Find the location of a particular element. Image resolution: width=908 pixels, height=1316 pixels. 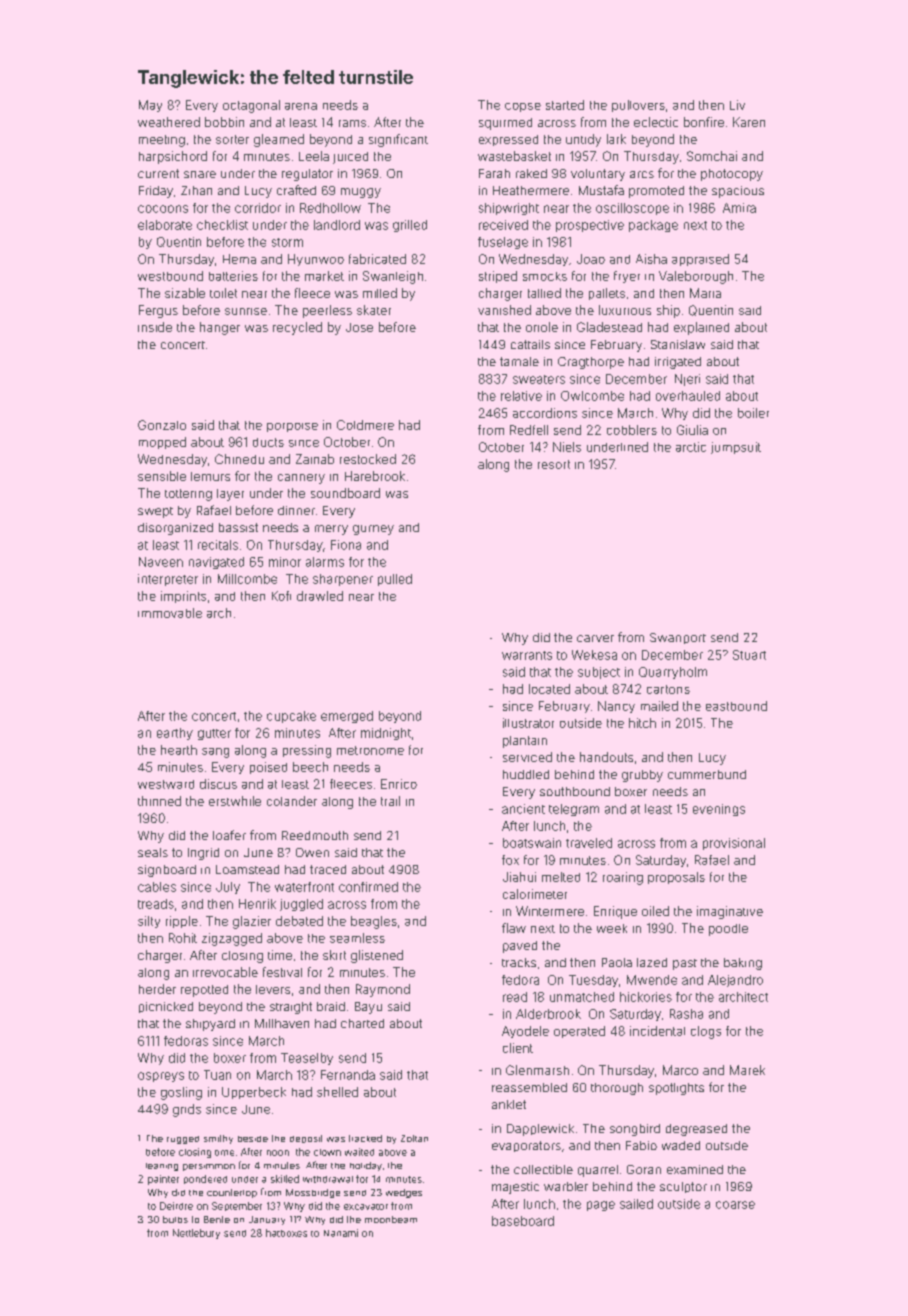

significant is located at coordinates (398, 140).
